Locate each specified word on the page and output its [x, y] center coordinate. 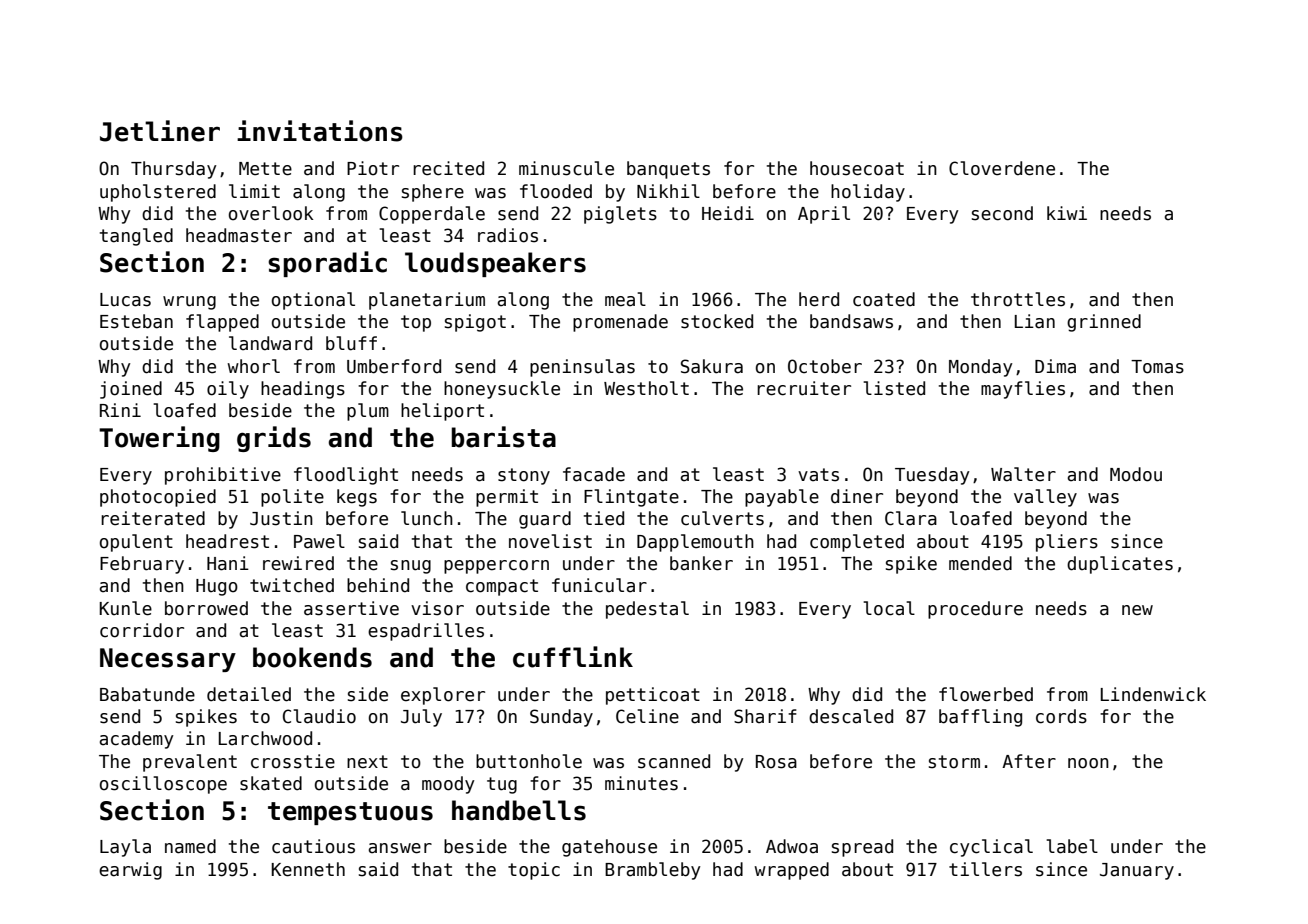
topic [534, 871]
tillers [985, 869]
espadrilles [426, 632]
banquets [668, 170]
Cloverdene [1002, 168]
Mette [265, 169]
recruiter [804, 388]
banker [701, 563]
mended [980, 563]
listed [894, 388]
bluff [351, 343]
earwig [130, 871]
